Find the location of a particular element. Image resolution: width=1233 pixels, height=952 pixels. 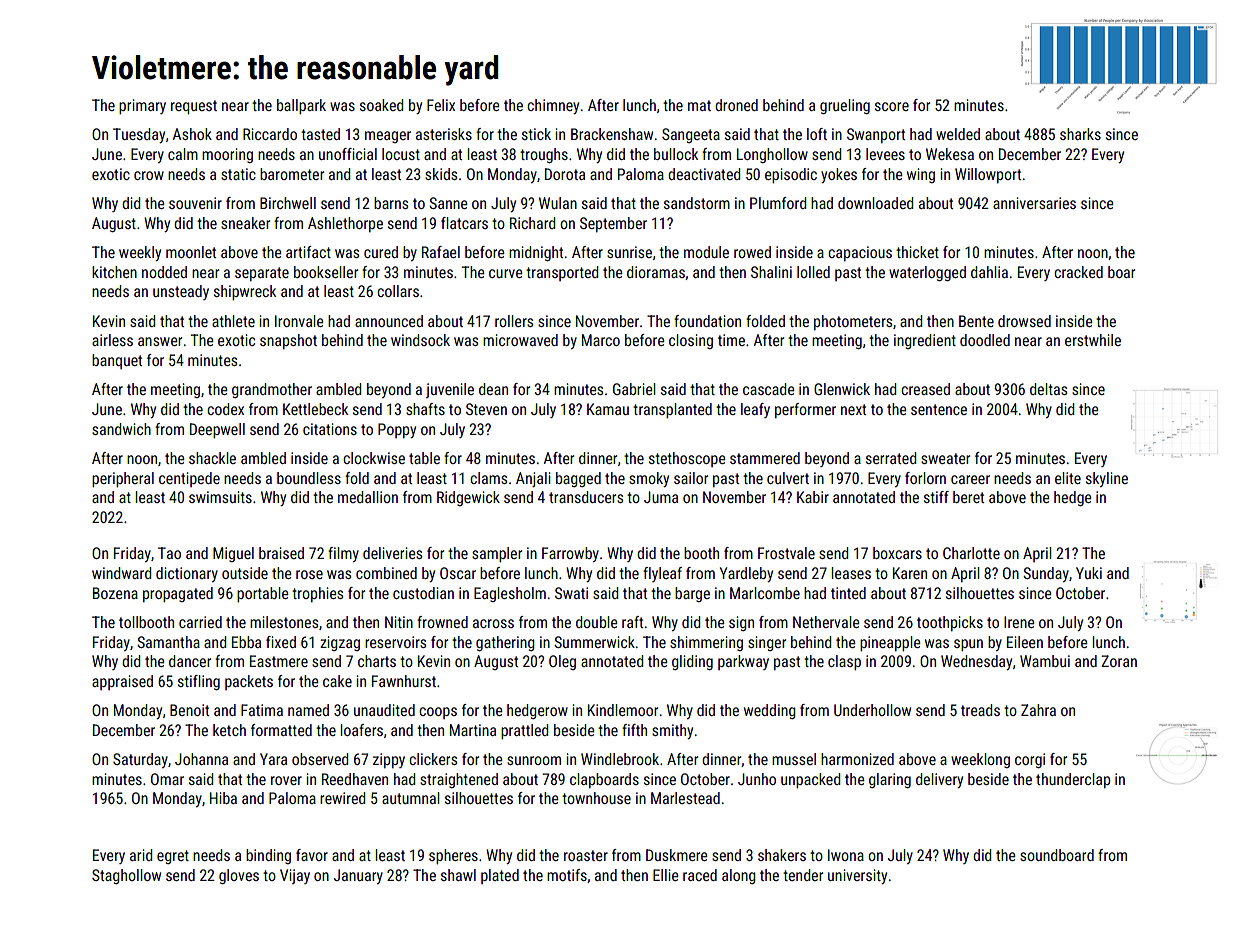

ingredient is located at coordinates (925, 341).
